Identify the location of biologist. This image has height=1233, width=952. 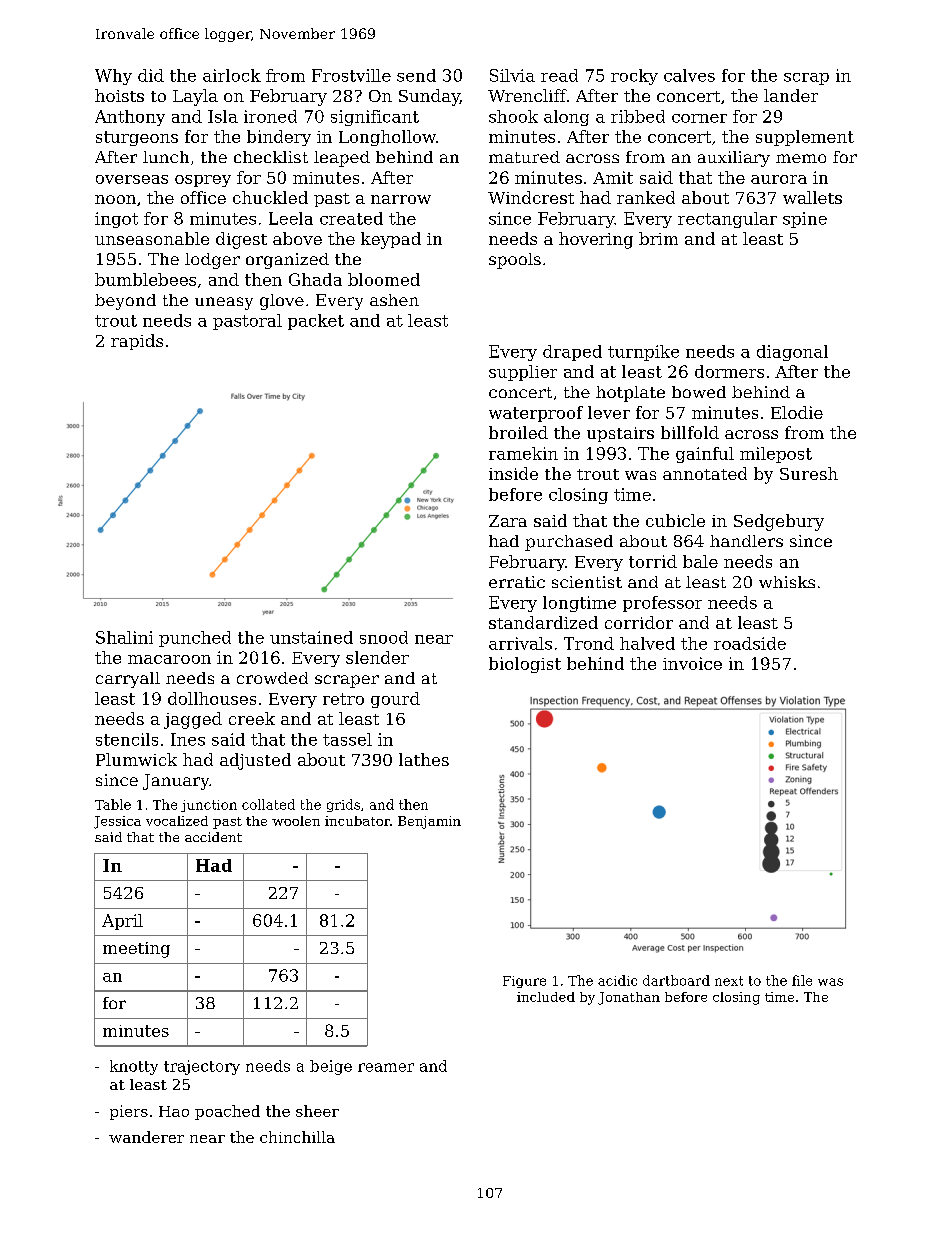
(525, 665).
